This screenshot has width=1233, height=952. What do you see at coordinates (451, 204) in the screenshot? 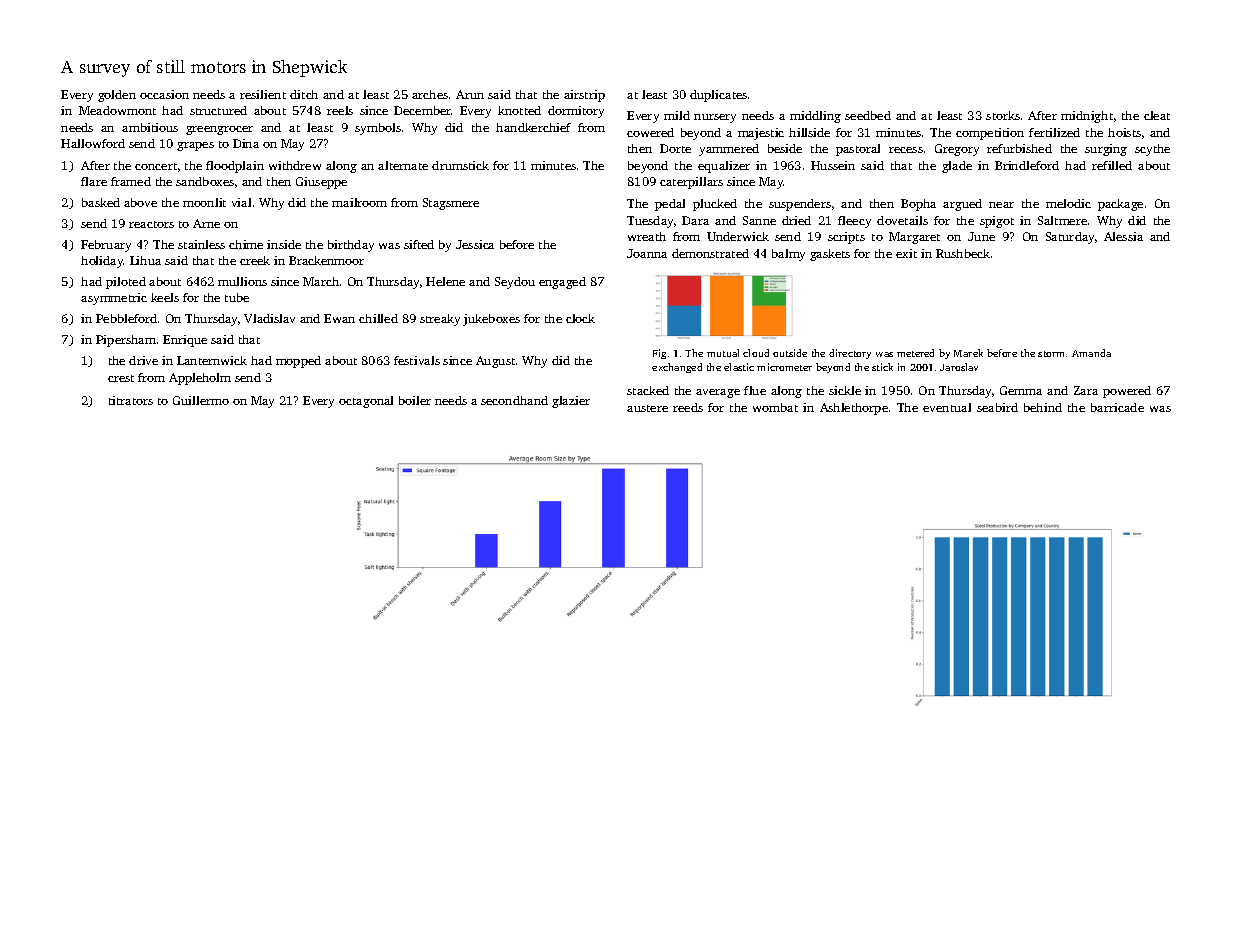
I see `Stagsmere` at bounding box center [451, 204].
